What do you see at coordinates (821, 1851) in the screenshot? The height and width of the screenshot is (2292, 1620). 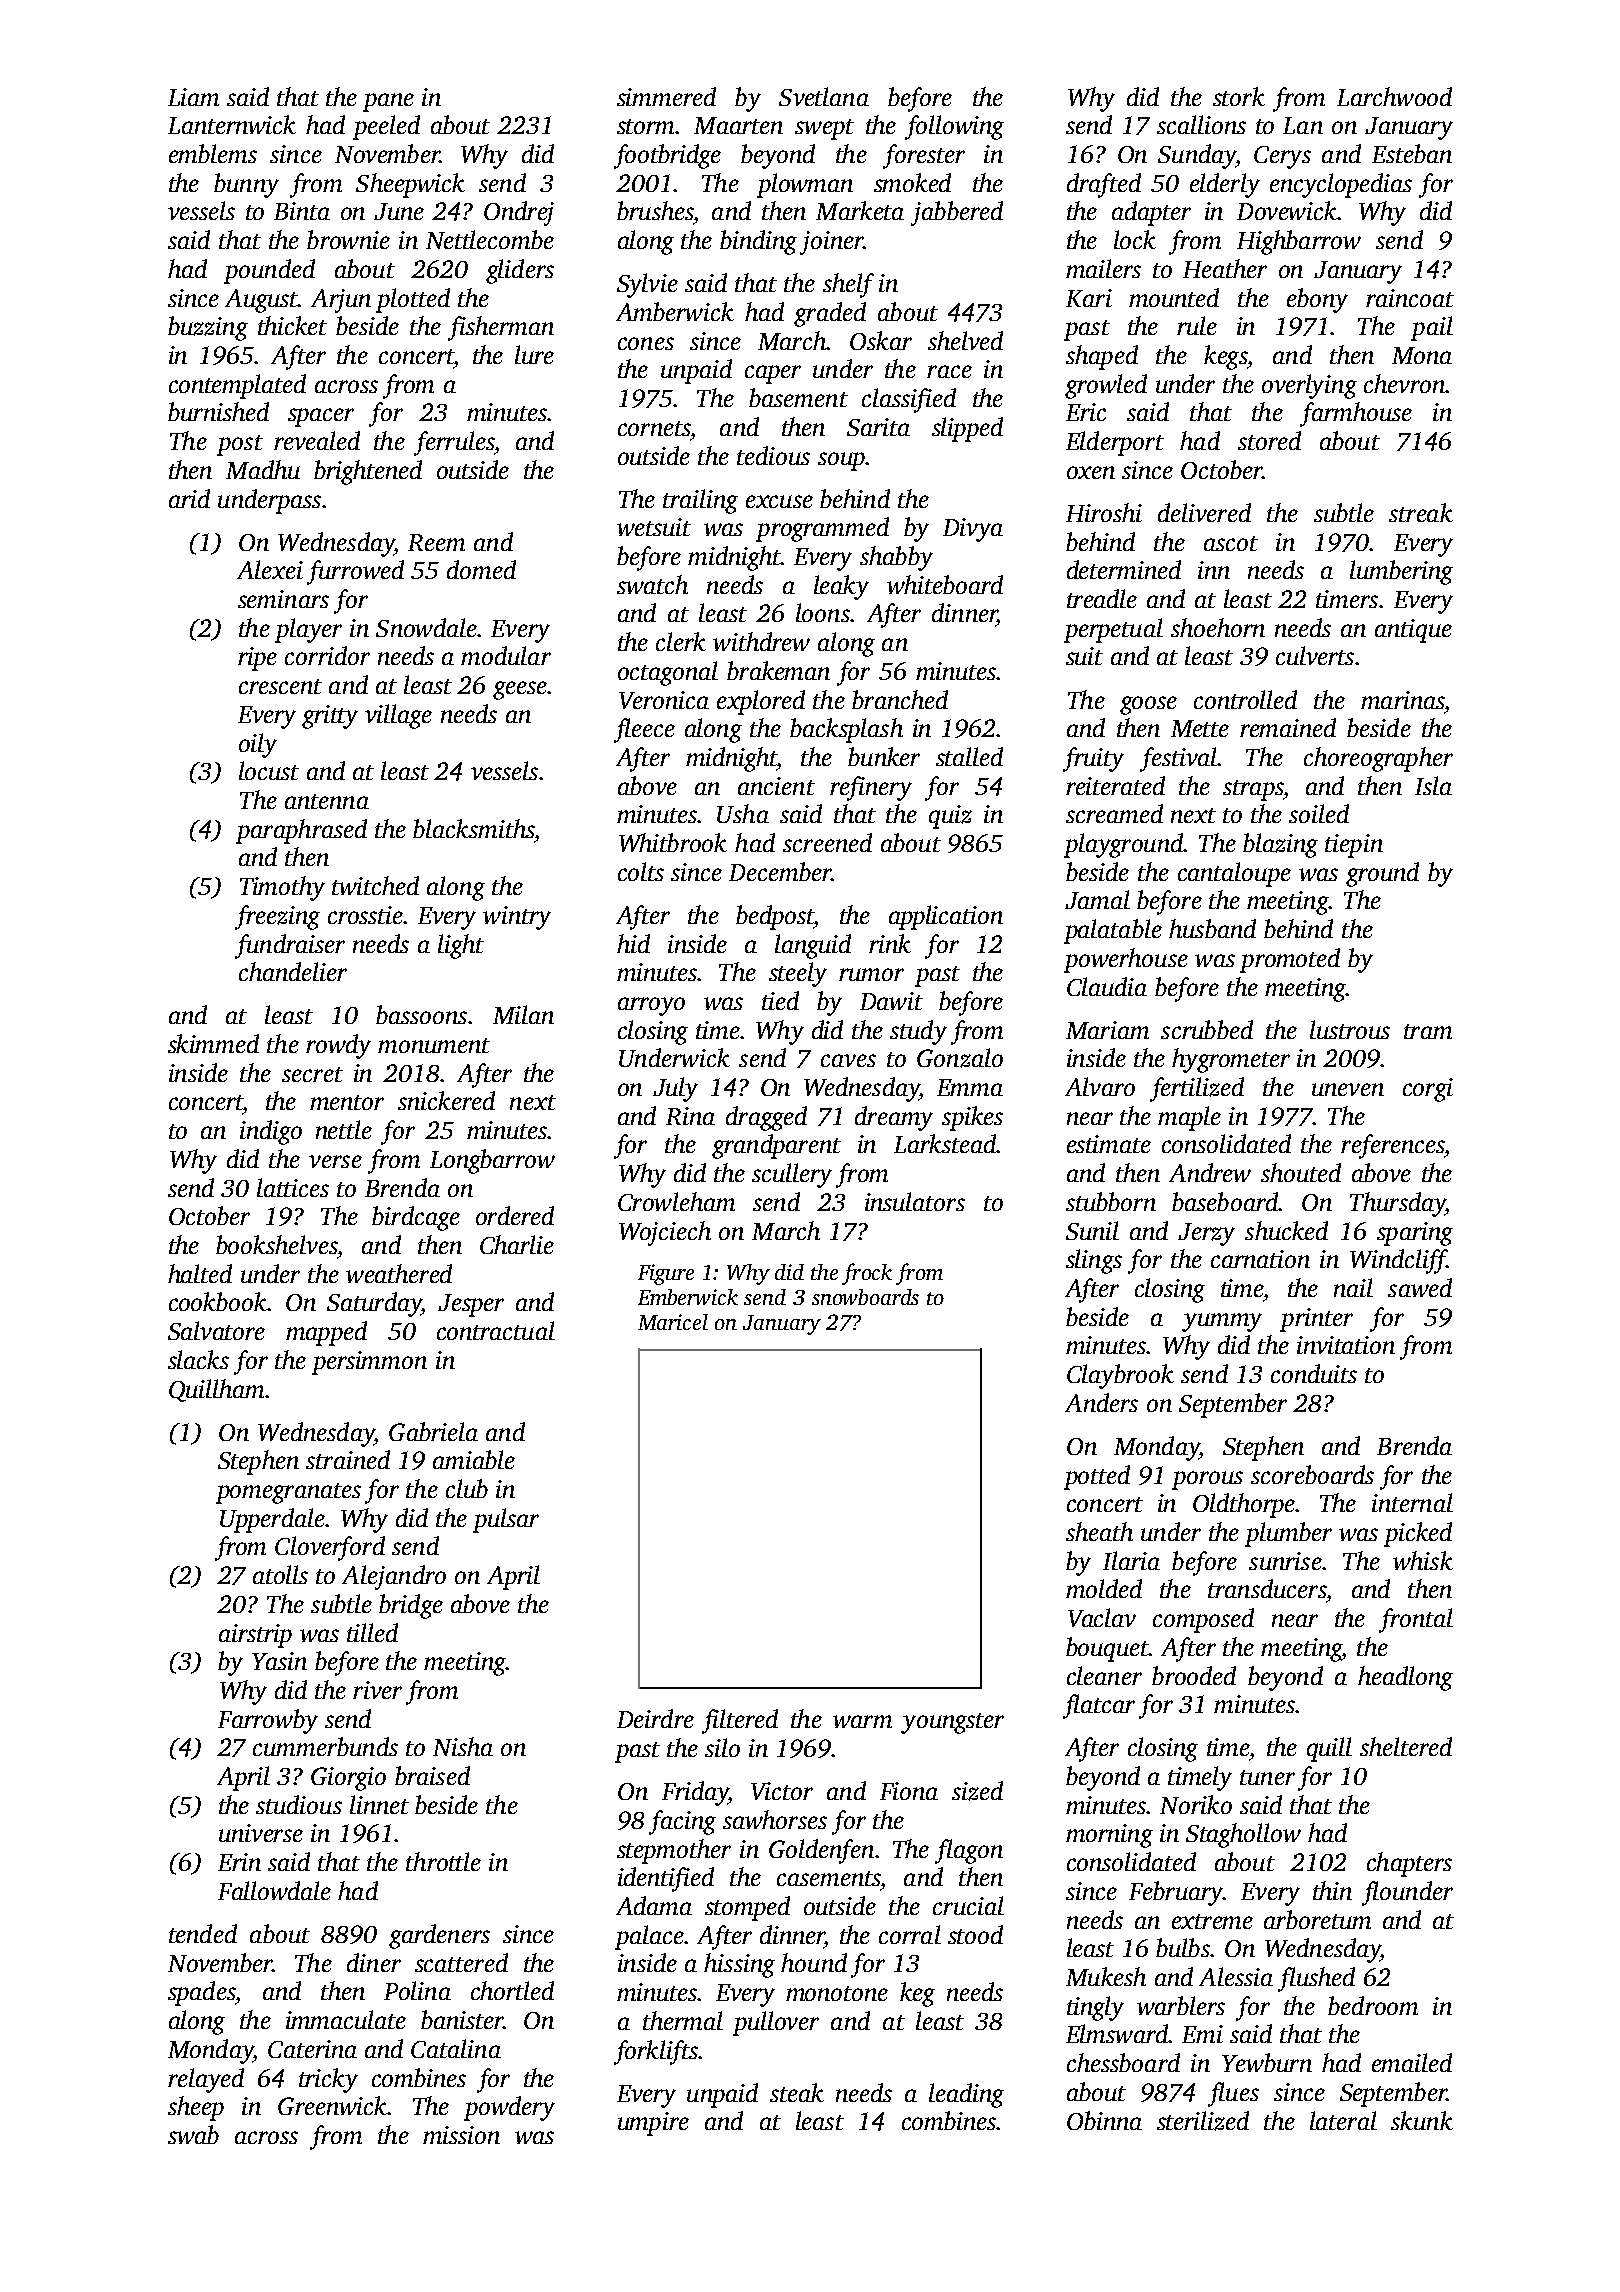 I see `Goldenfen` at bounding box center [821, 1851].
